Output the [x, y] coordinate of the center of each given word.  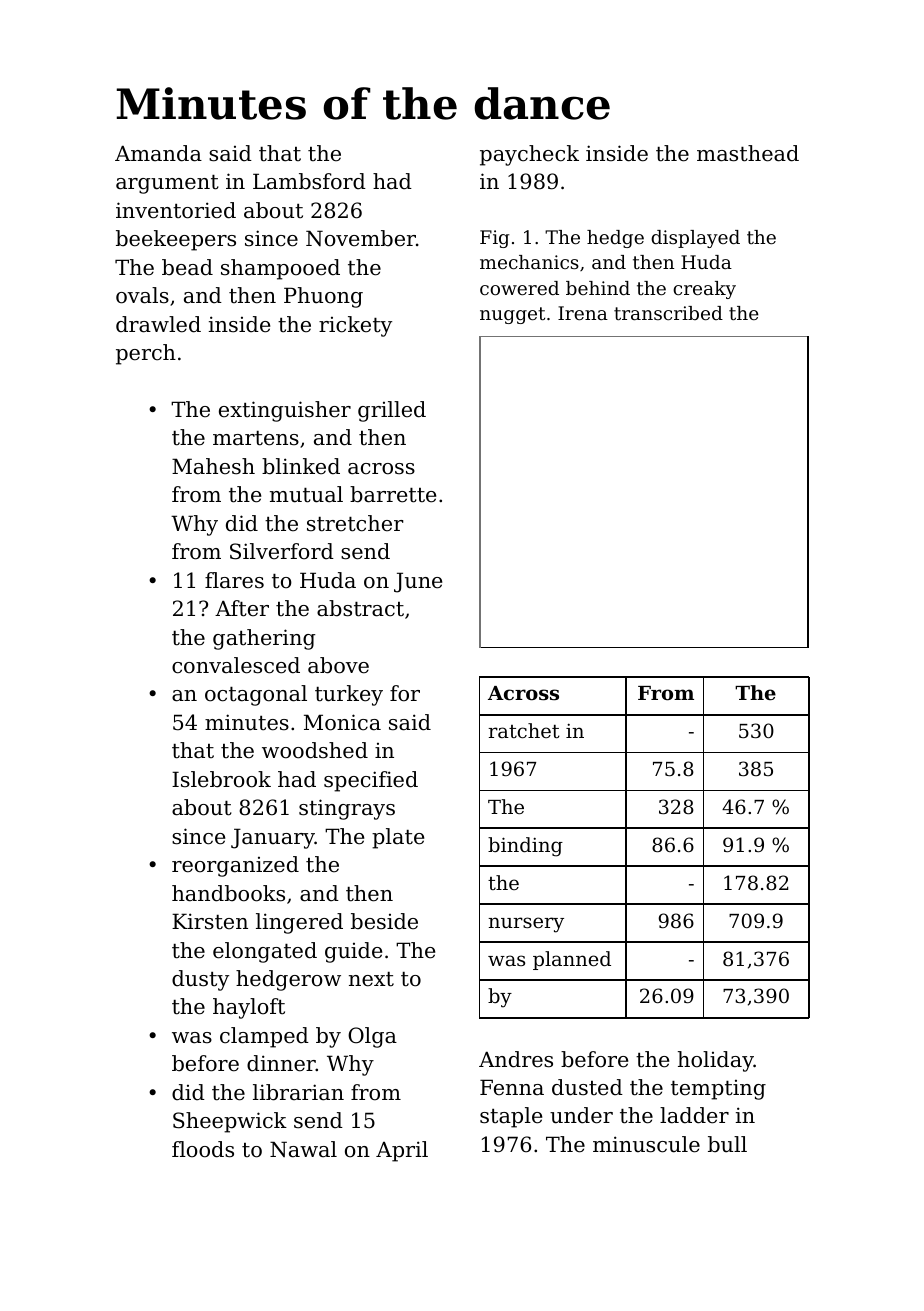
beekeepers [176, 240]
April [402, 1151]
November [361, 238]
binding [525, 847]
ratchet [523, 730]
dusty [200, 980]
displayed [695, 239]
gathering [264, 639]
